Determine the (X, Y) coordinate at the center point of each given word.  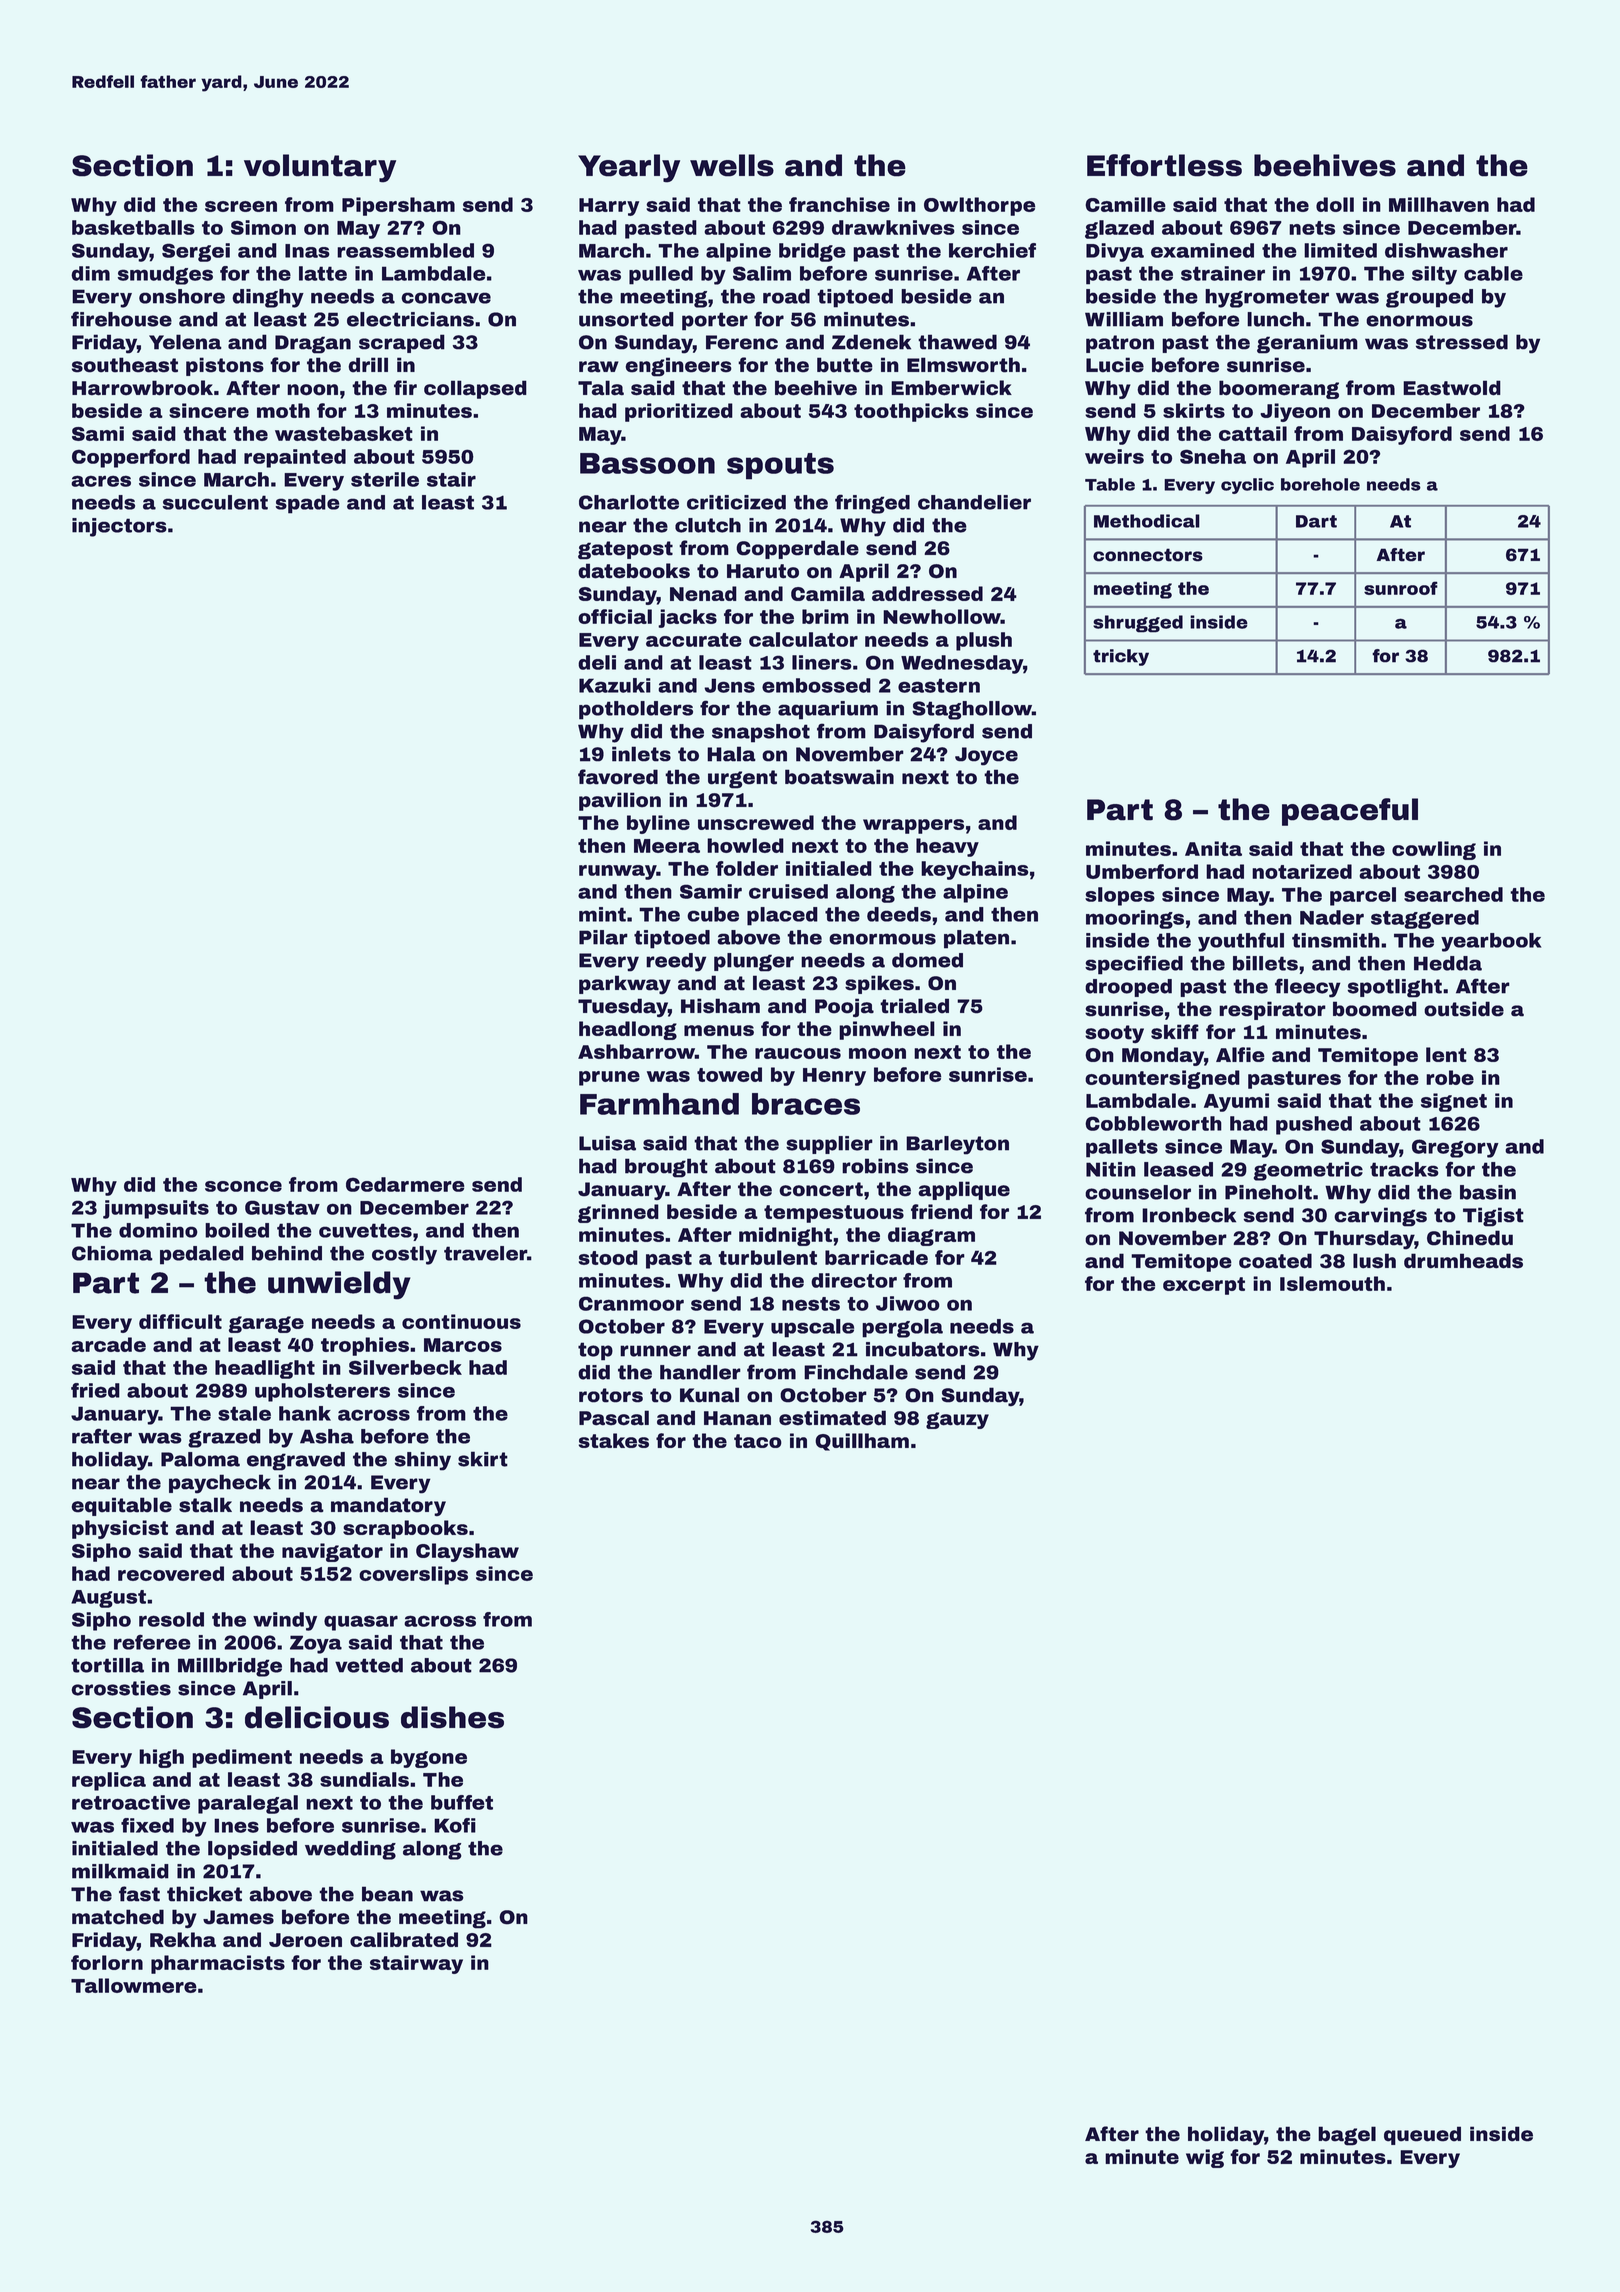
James (238, 1917)
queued (1422, 2135)
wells (732, 165)
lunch (1275, 319)
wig (1205, 2158)
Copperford (131, 458)
